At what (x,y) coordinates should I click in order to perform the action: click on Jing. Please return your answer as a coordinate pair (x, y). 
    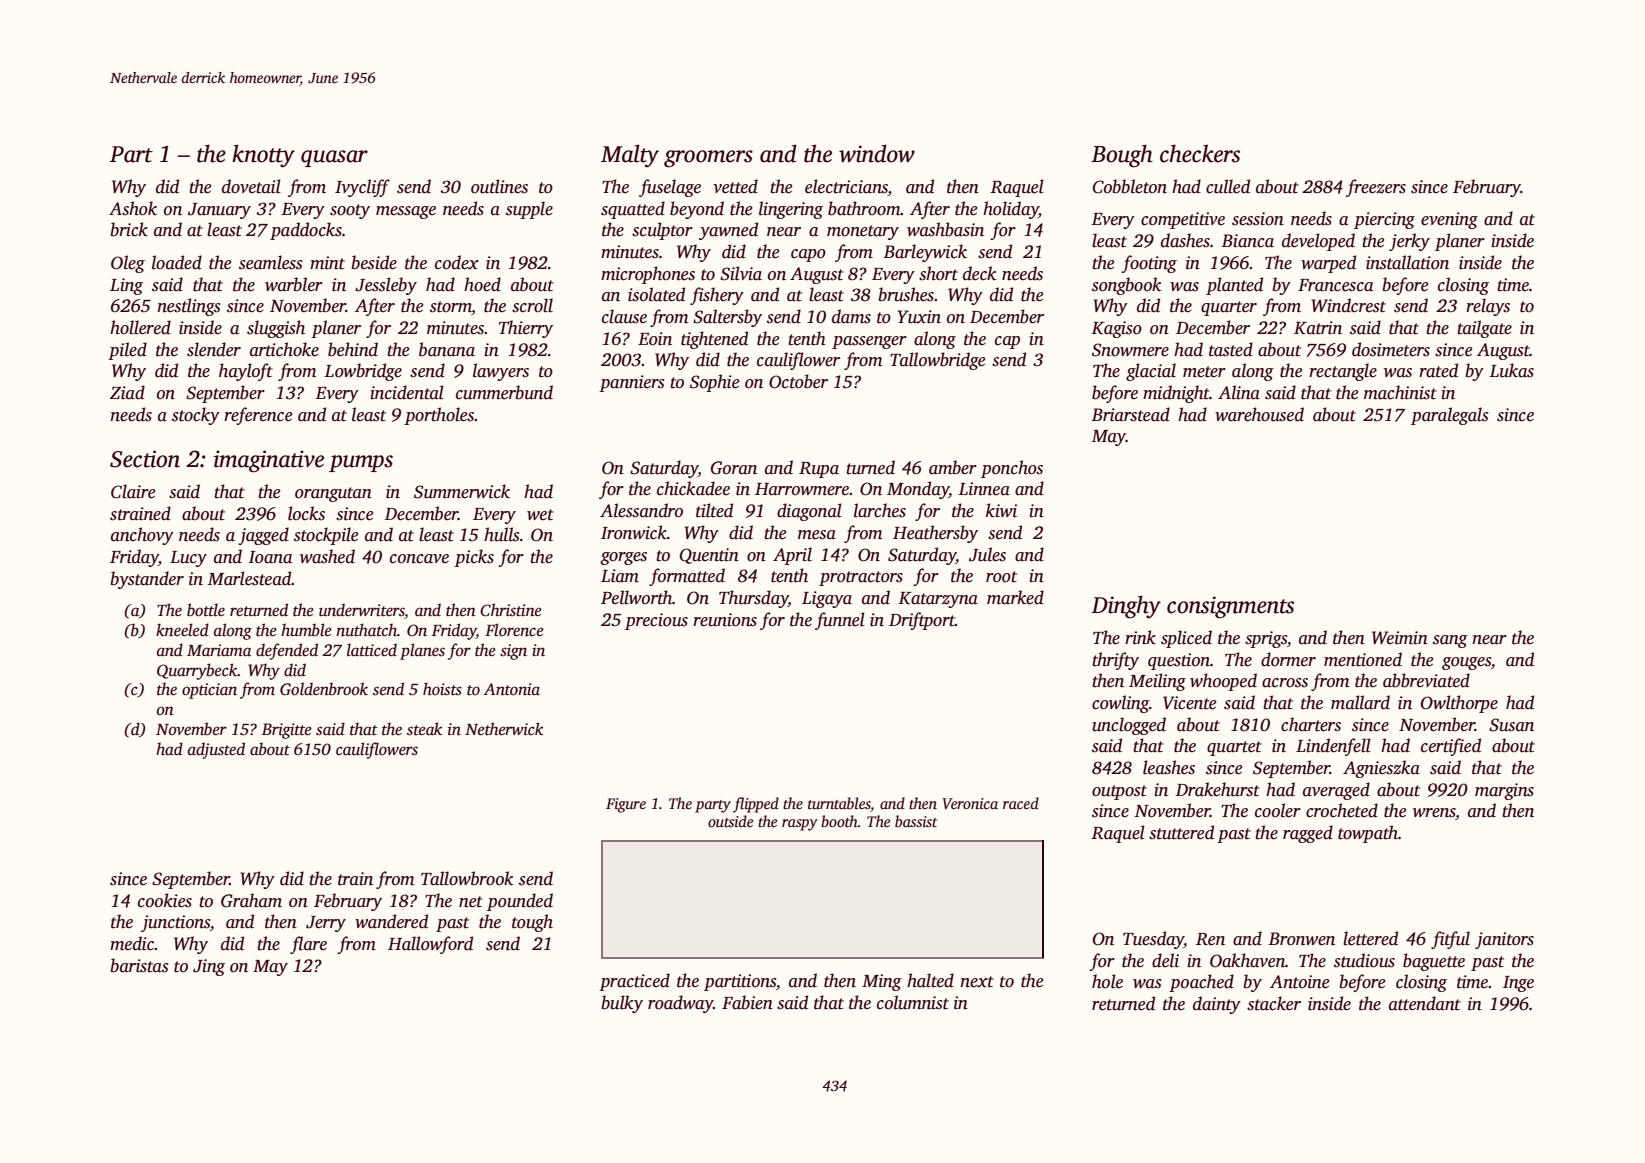
    Looking at the image, I should click on (209, 967).
